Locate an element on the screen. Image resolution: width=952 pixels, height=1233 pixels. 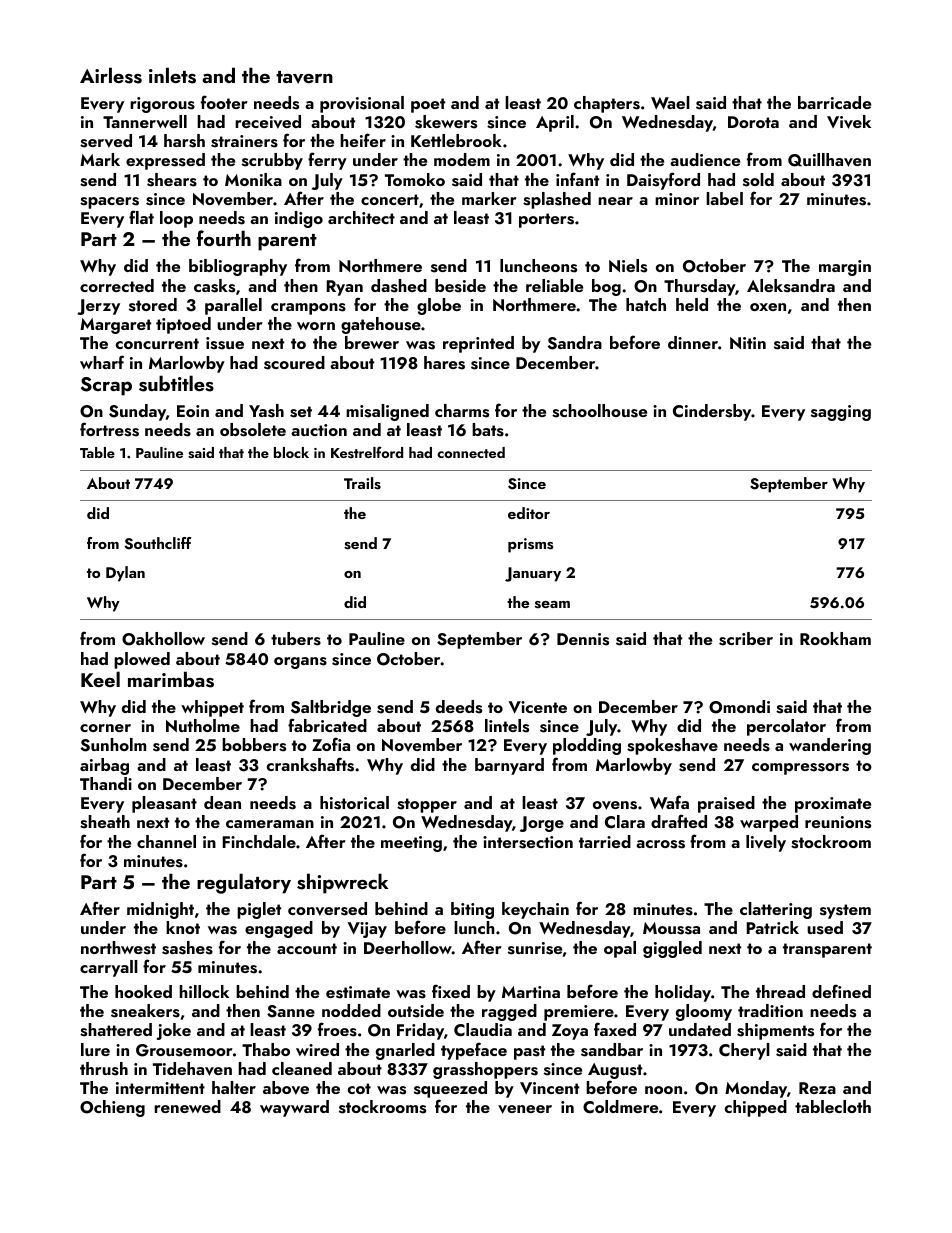
chapters is located at coordinates (607, 104).
